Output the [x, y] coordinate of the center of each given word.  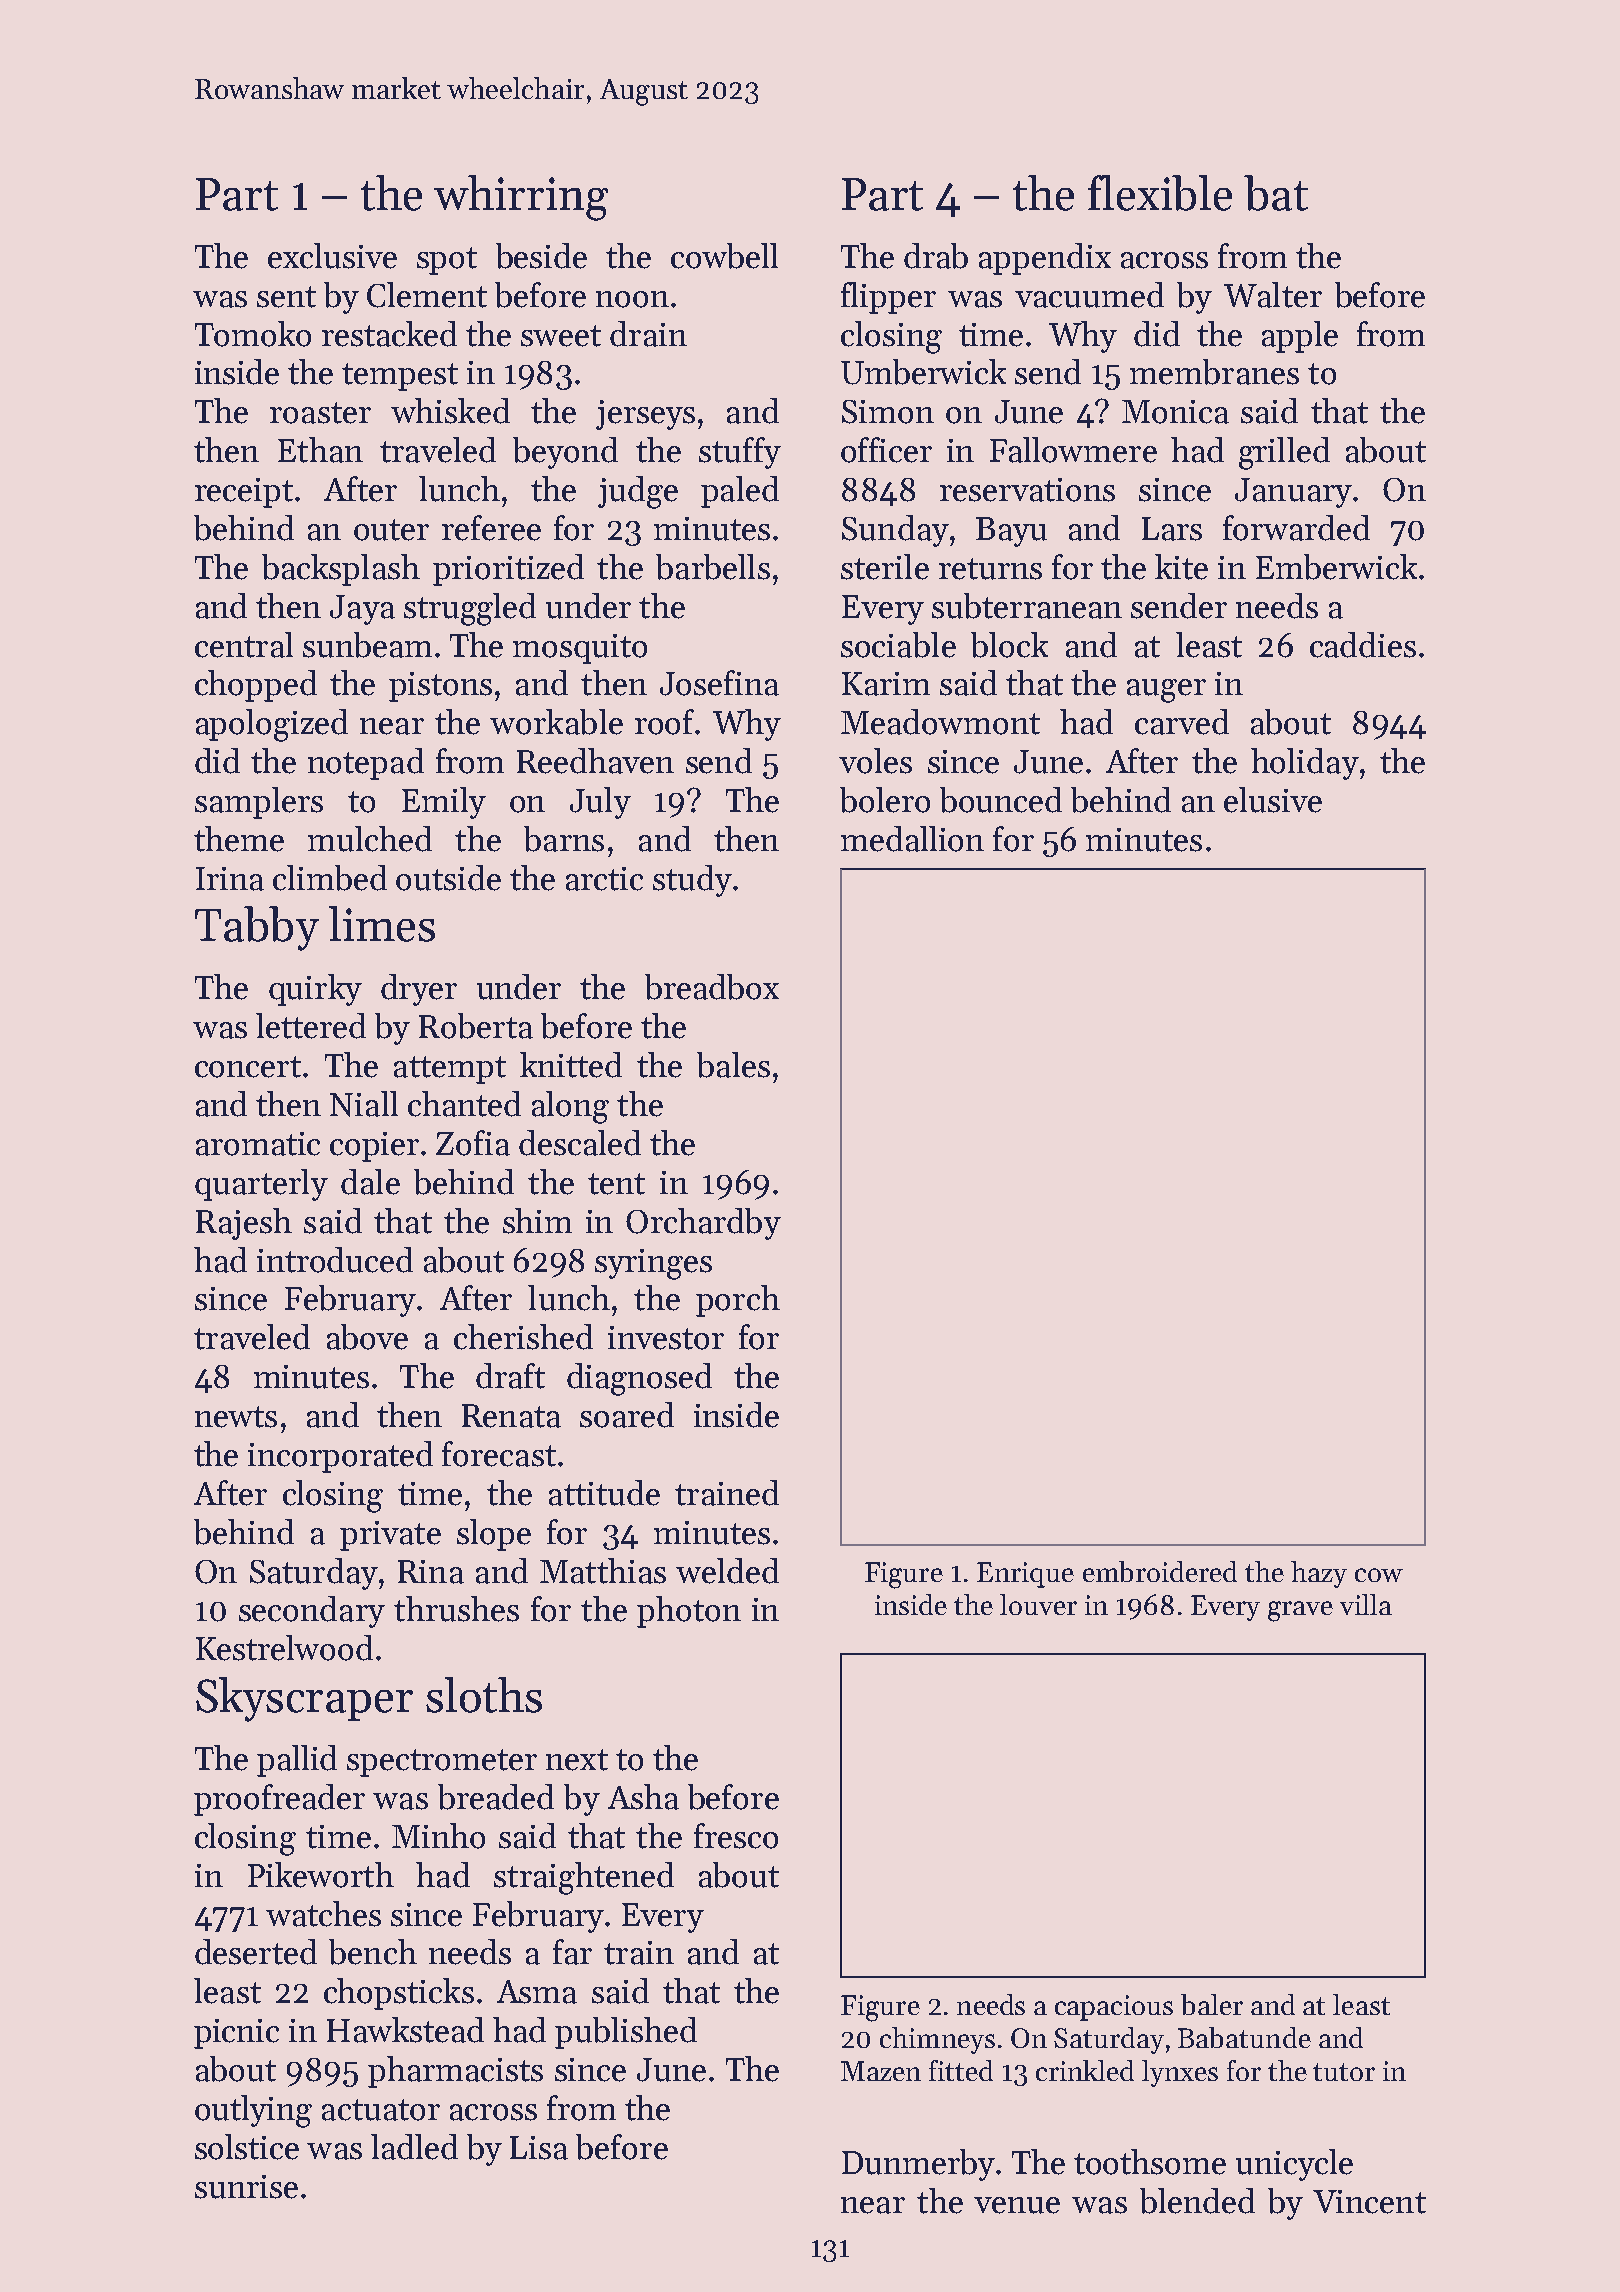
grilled [1284, 453]
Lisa [539, 2148]
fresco [736, 1836]
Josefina [719, 683]
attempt [450, 1070]
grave [1300, 1611]
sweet [561, 336]
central [244, 645]
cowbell [724, 256]
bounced [1001, 800]
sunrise [246, 2187]
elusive [1273, 800]
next [577, 1760]
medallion [912, 839]
